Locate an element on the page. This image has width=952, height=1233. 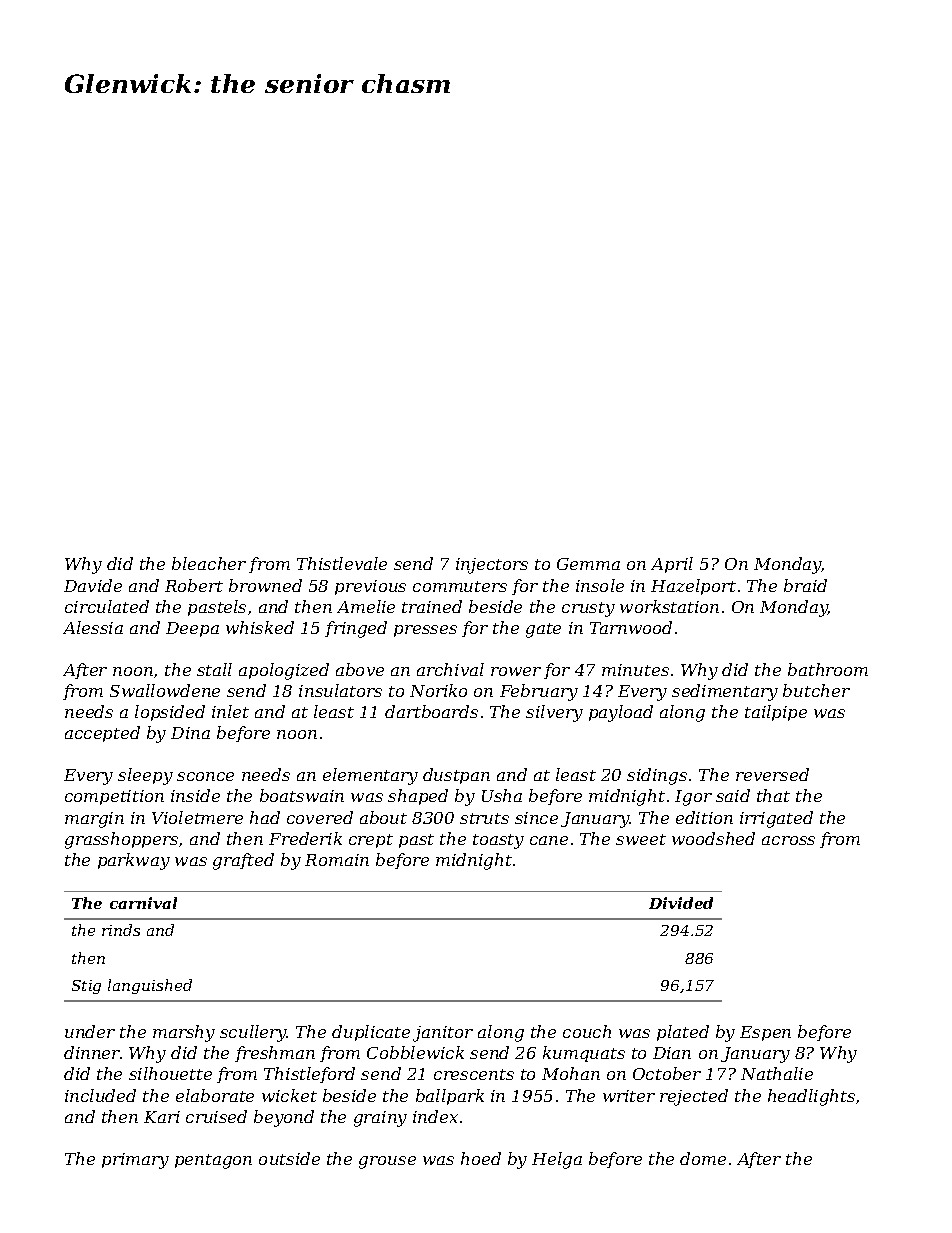
above is located at coordinates (360, 669).
